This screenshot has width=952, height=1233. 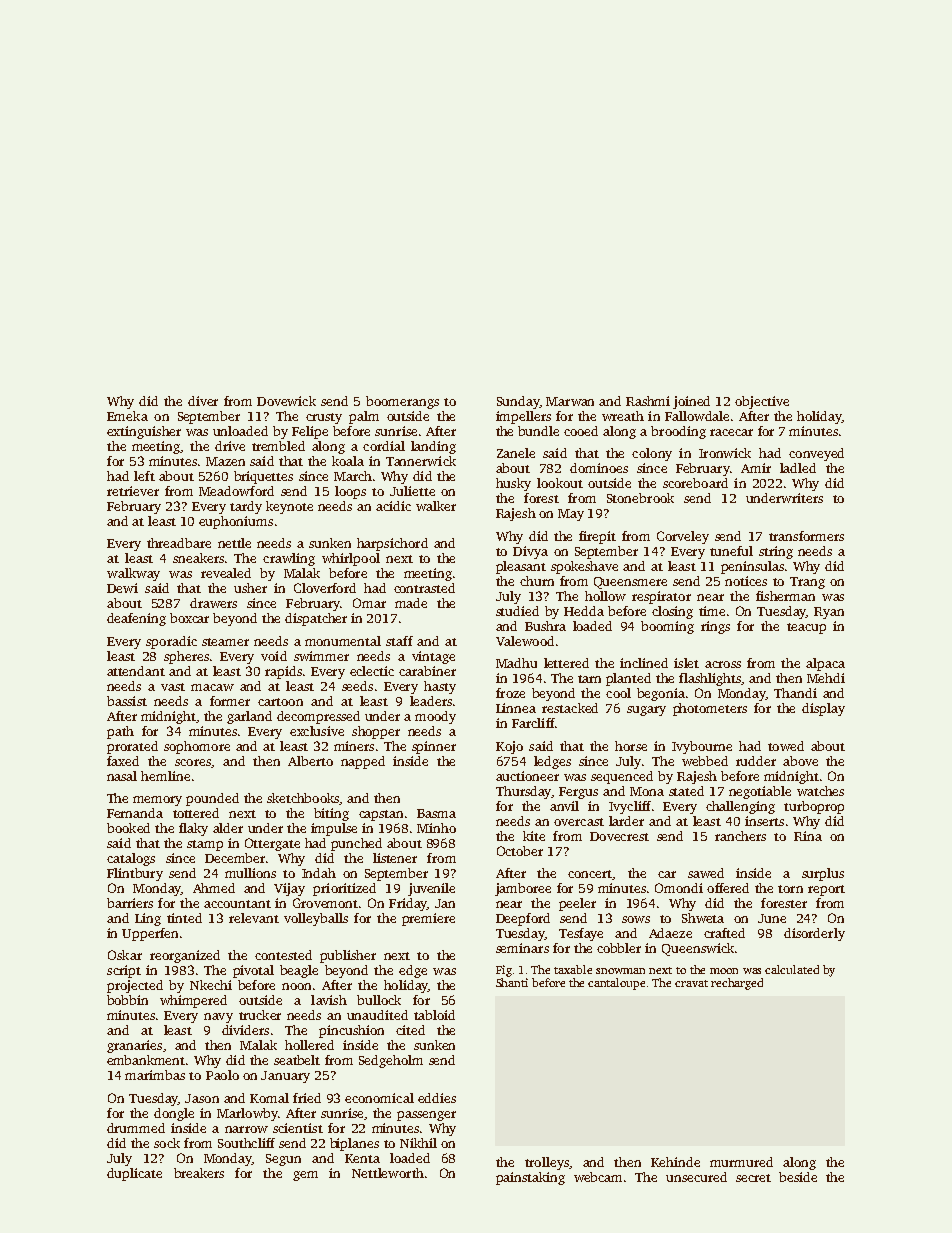 I want to click on Omondi, so click(x=679, y=888).
